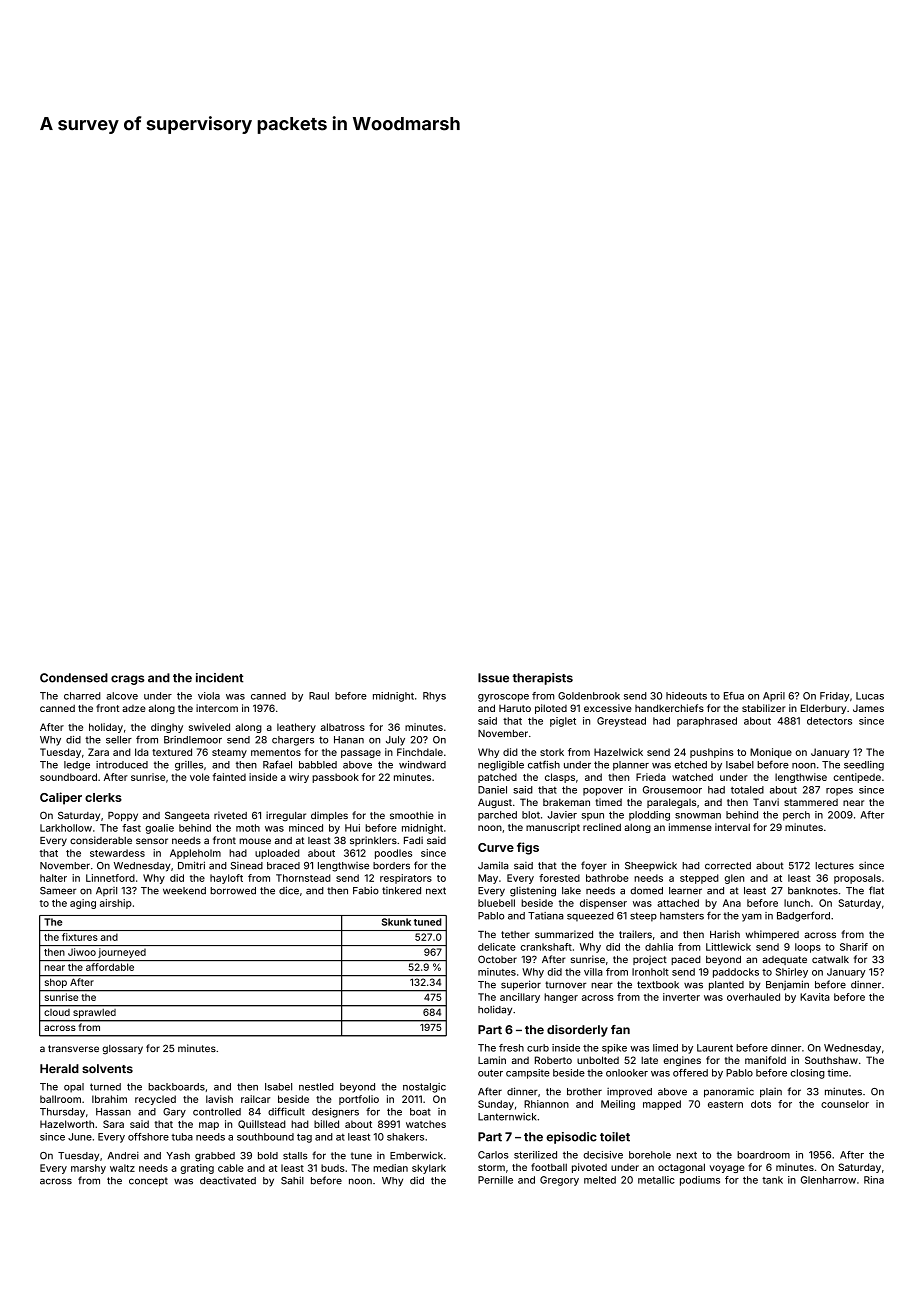 Image resolution: width=924 pixels, height=1308 pixels. I want to click on Hui, so click(352, 828).
